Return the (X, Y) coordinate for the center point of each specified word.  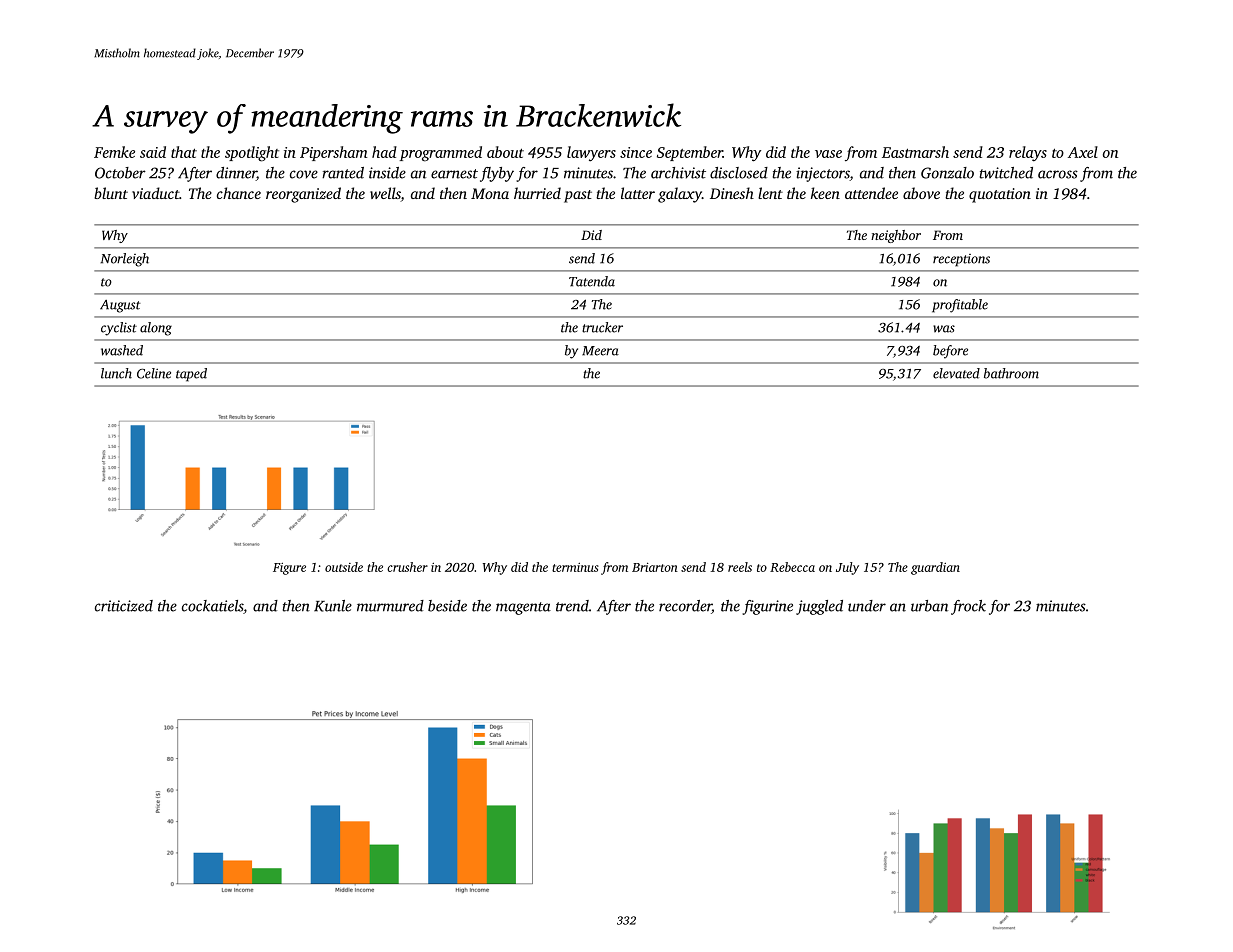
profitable (960, 306)
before (950, 352)
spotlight (252, 154)
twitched (1006, 173)
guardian (935, 568)
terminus (575, 567)
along (156, 329)
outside (344, 567)
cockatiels (212, 606)
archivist (678, 173)
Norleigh (124, 260)
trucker (602, 327)
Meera (600, 351)
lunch (116, 373)
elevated (956, 373)
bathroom (1011, 373)
